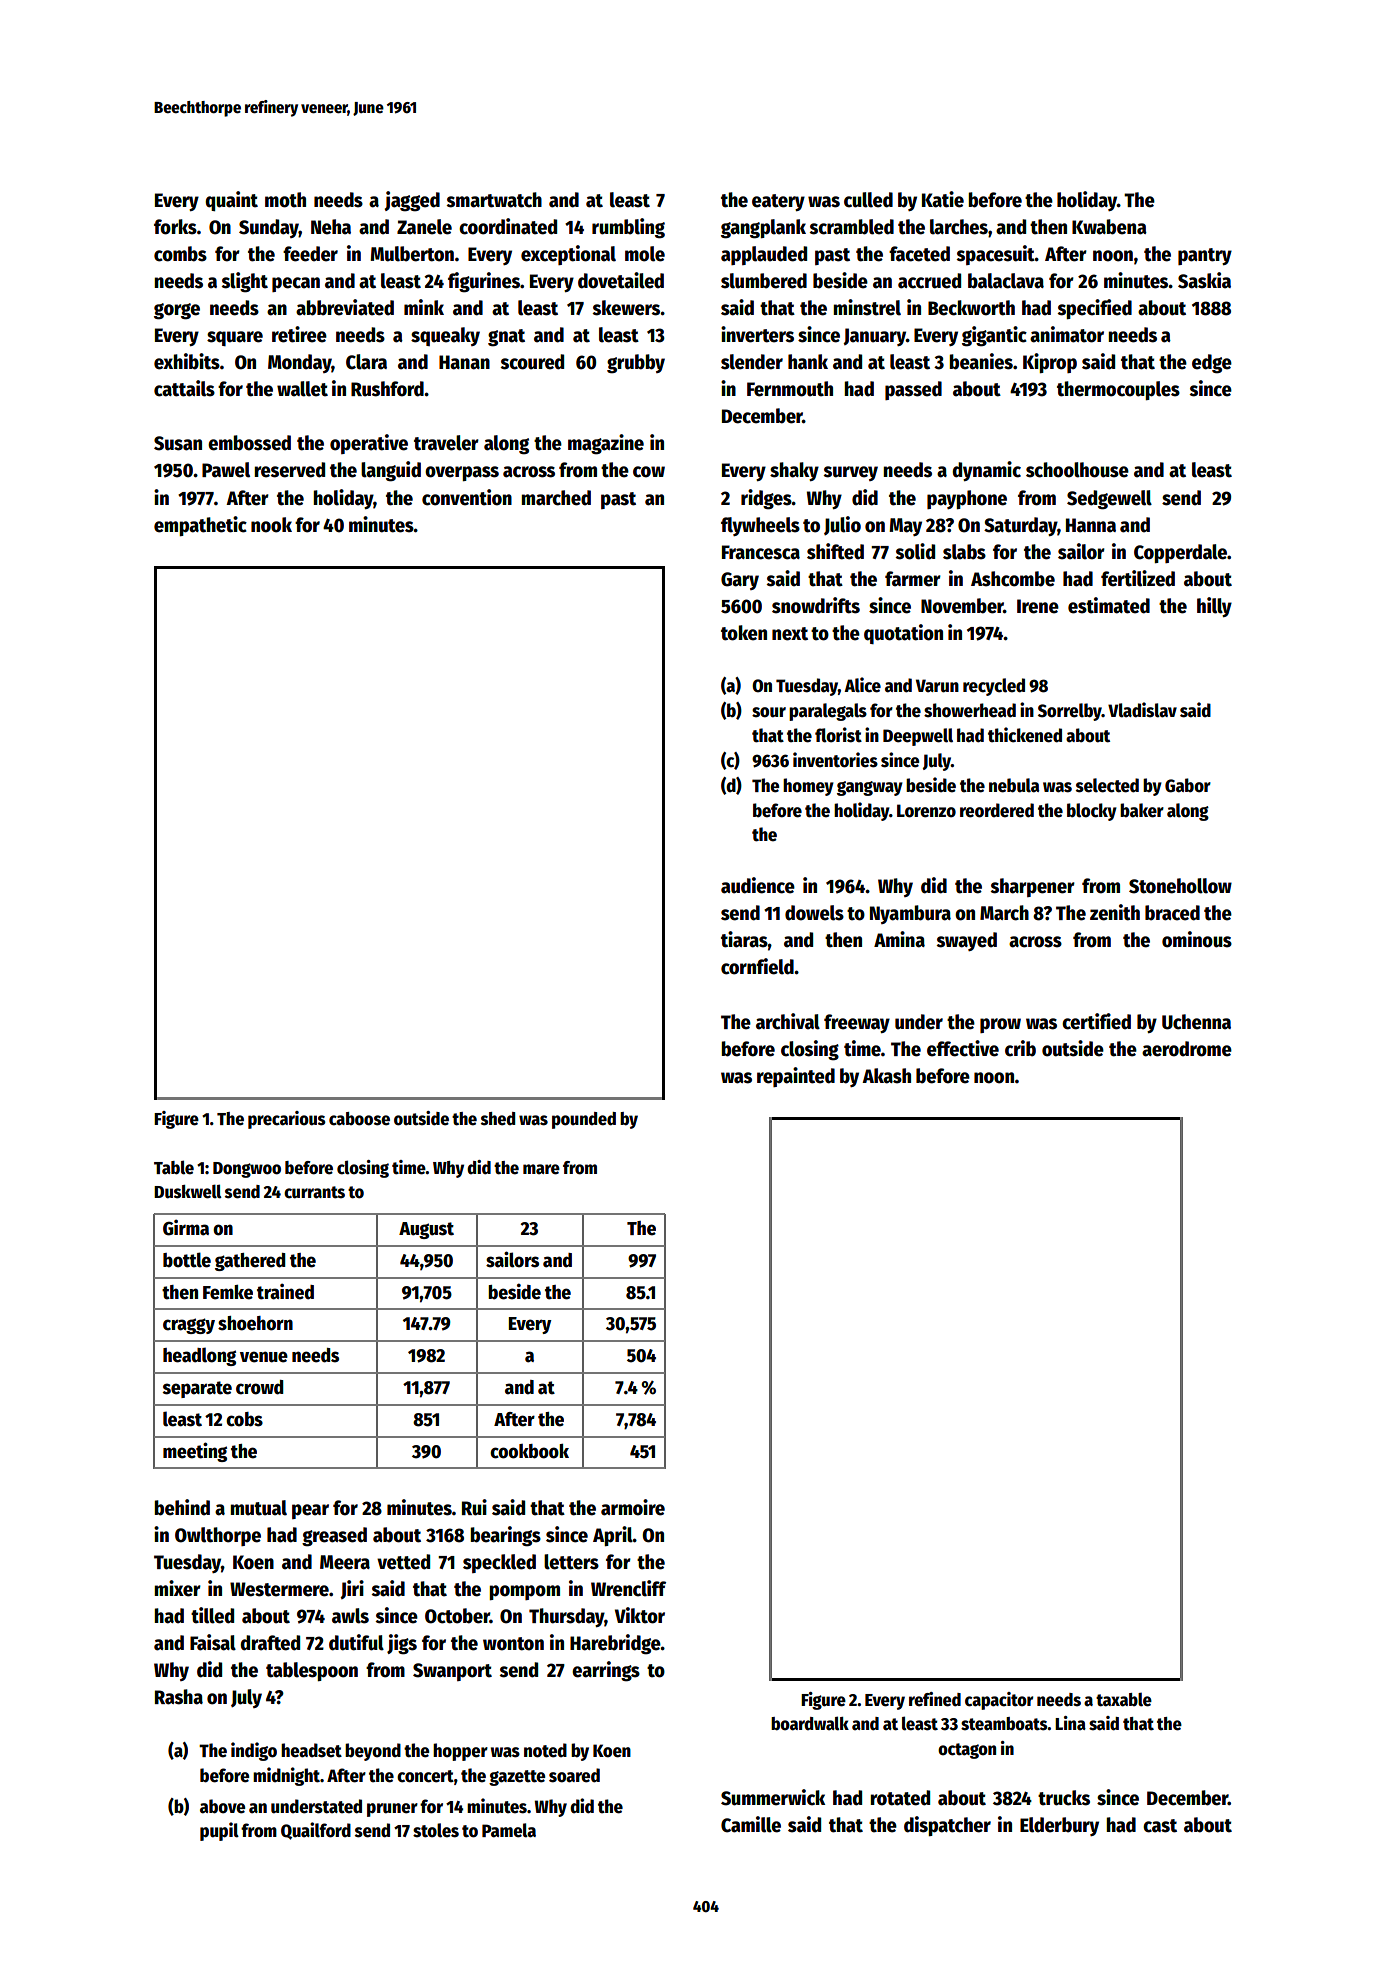 This screenshot has height=1969, width=1386. What do you see at coordinates (967, 941) in the screenshot?
I see `swayed` at bounding box center [967, 941].
